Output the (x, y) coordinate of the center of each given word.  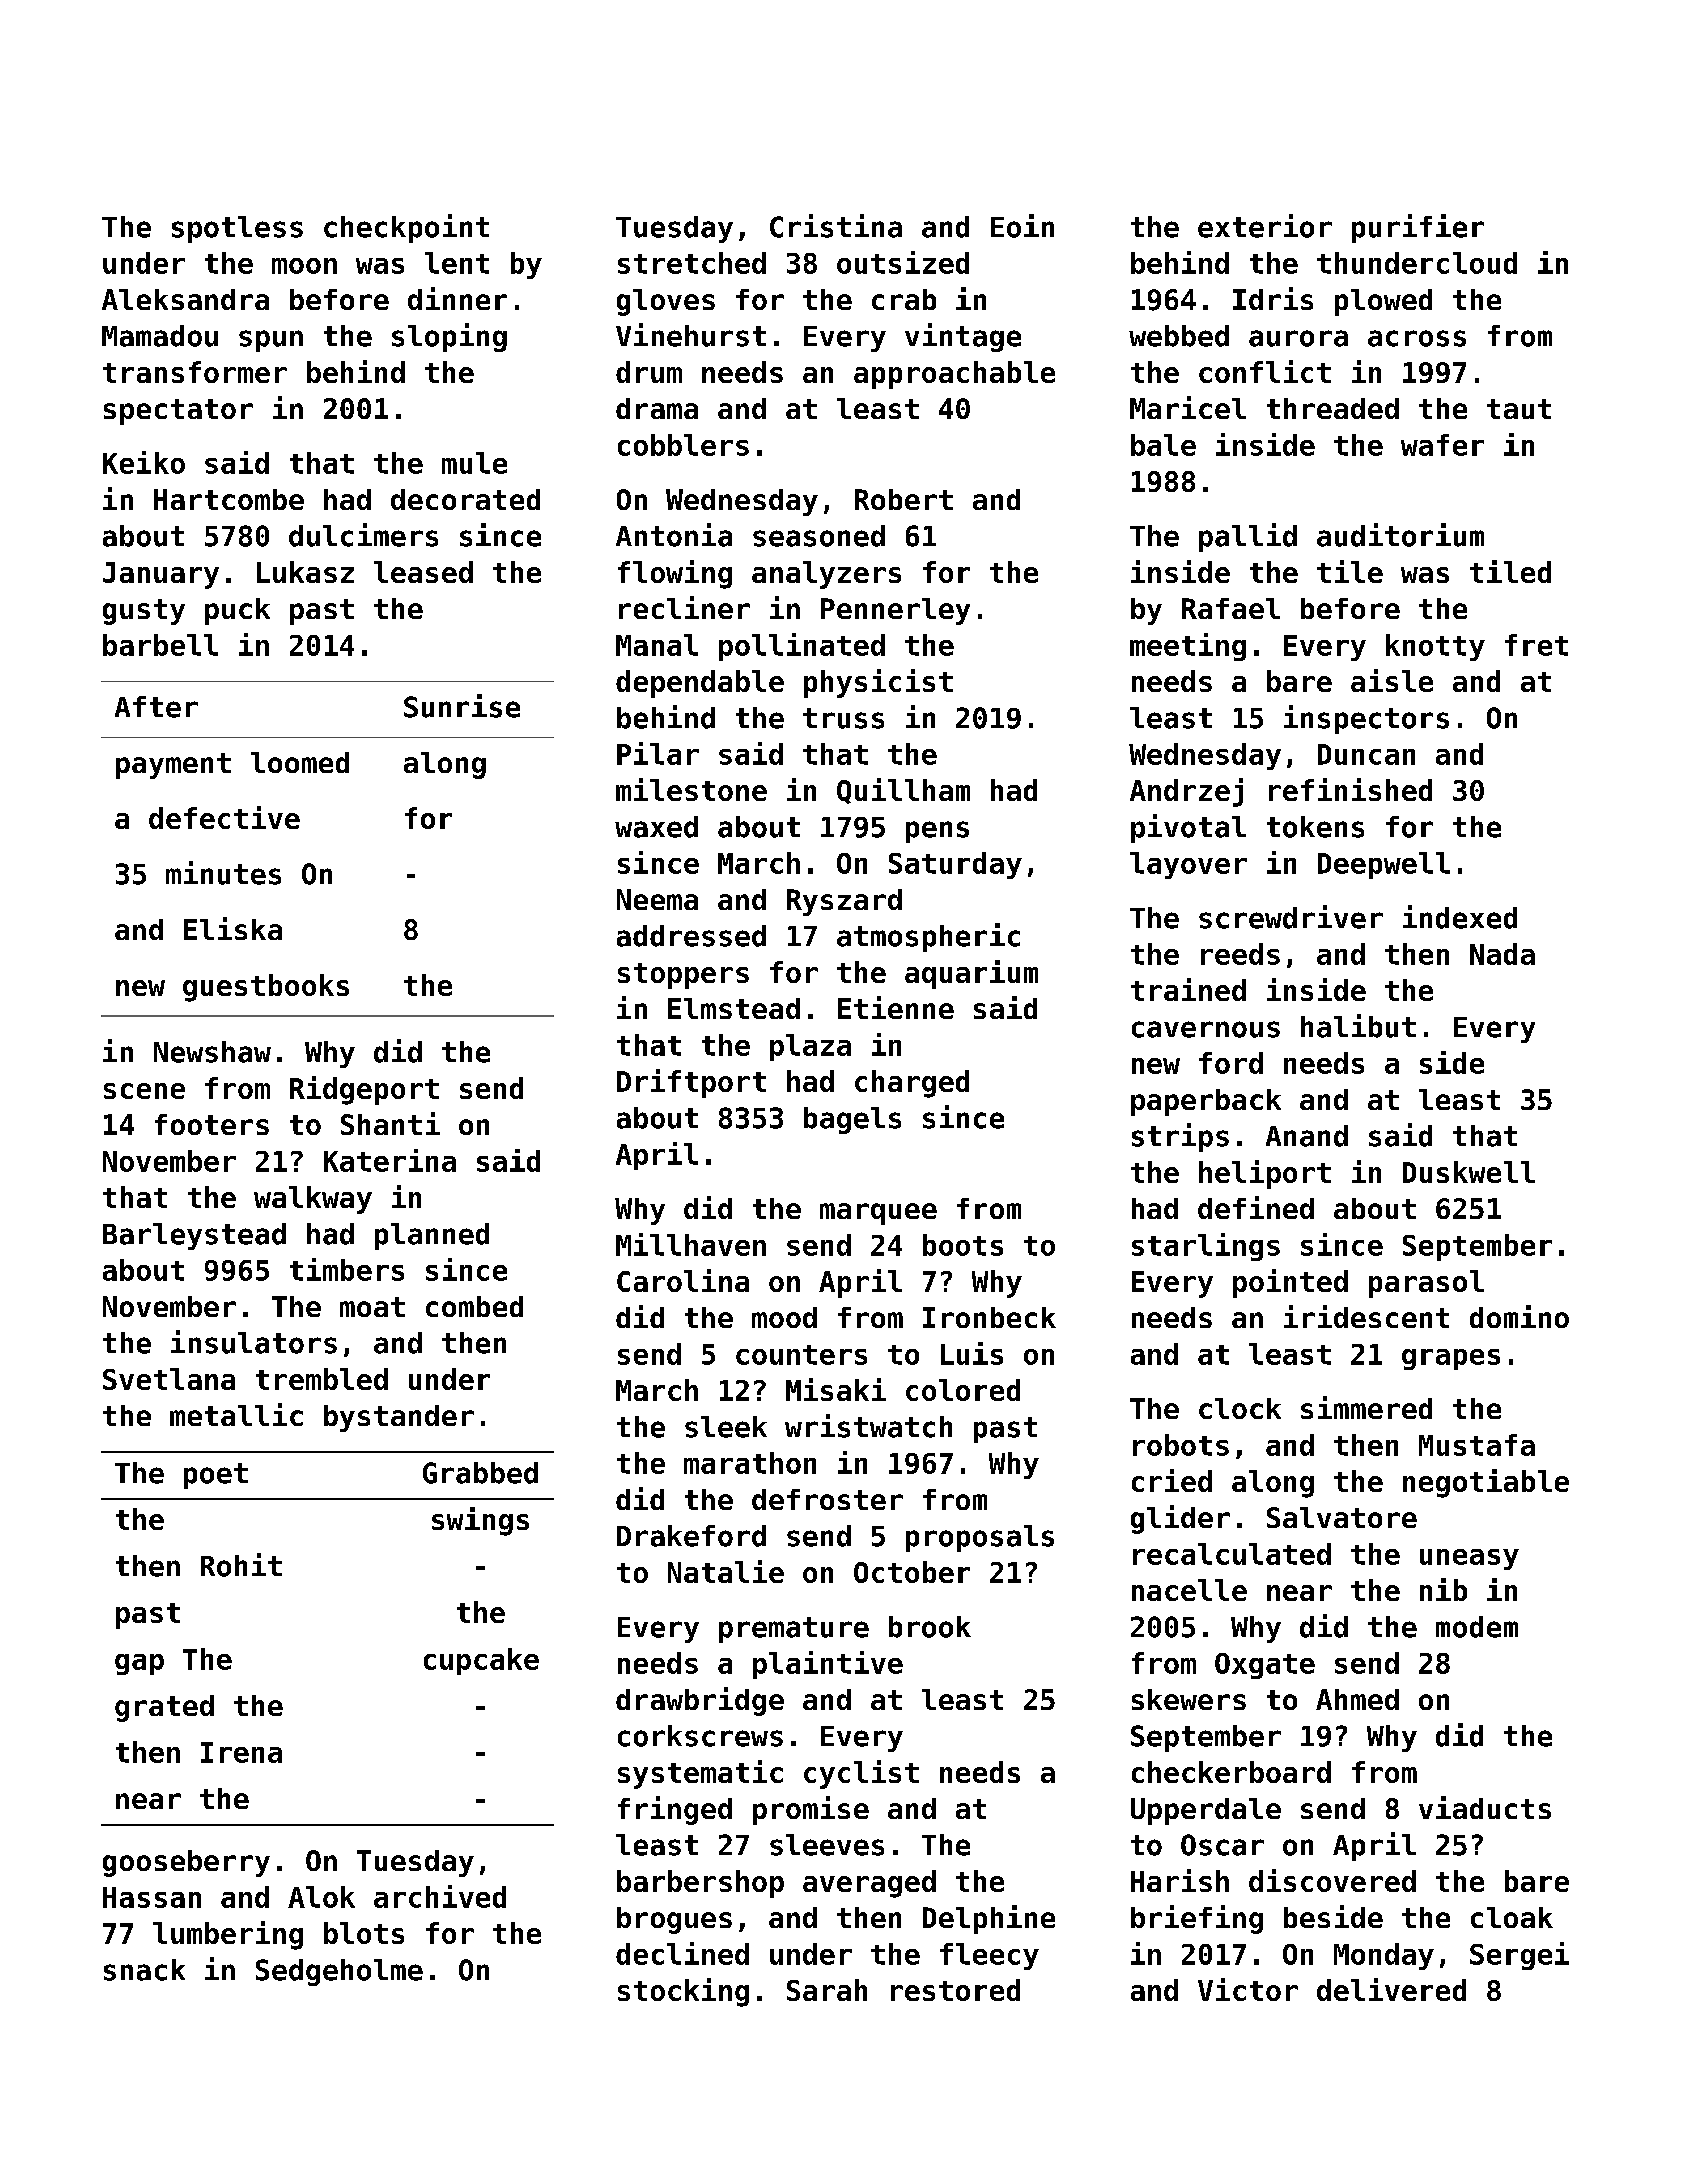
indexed (1460, 917)
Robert (904, 499)
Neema (657, 899)
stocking (683, 1992)
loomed (300, 762)
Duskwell (1469, 1172)
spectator (178, 412)
